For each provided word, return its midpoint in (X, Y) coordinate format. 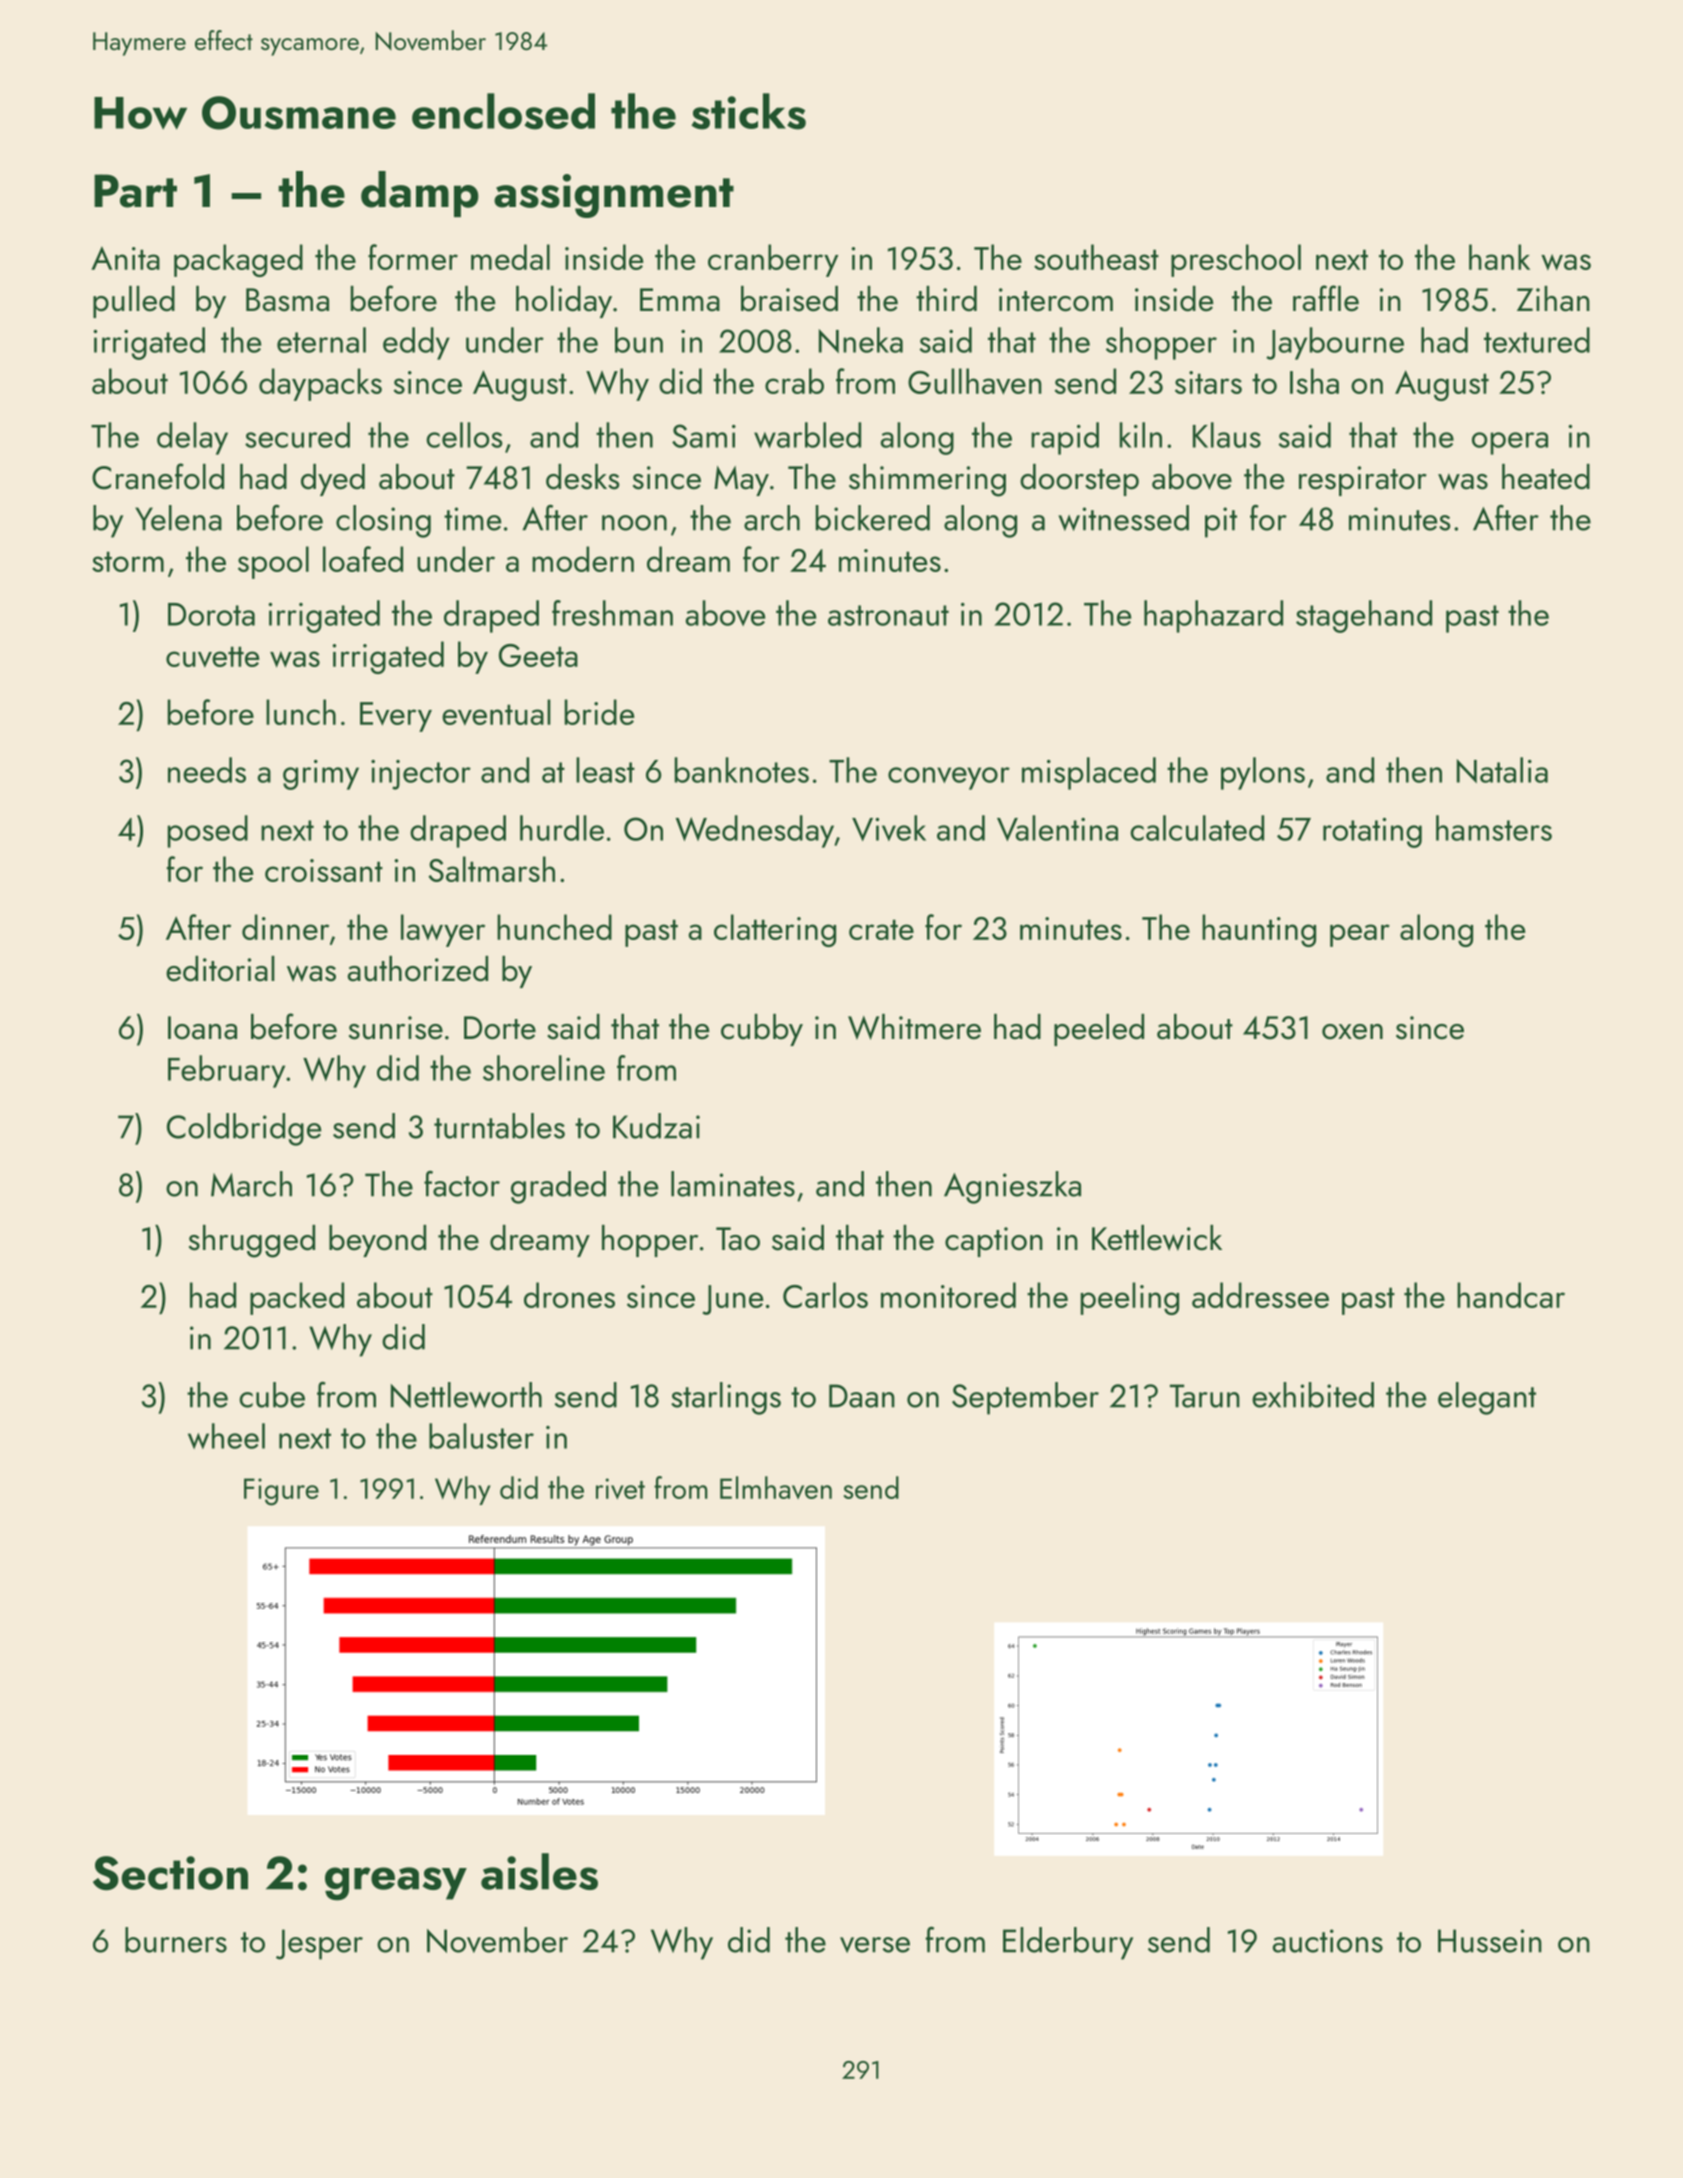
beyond (377, 1241)
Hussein (1490, 1941)
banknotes (742, 770)
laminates (733, 1184)
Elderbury (1068, 1943)
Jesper (319, 1944)
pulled (134, 302)
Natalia (1502, 770)
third (946, 299)
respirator (1363, 481)
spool (273, 562)
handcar (1511, 1295)
